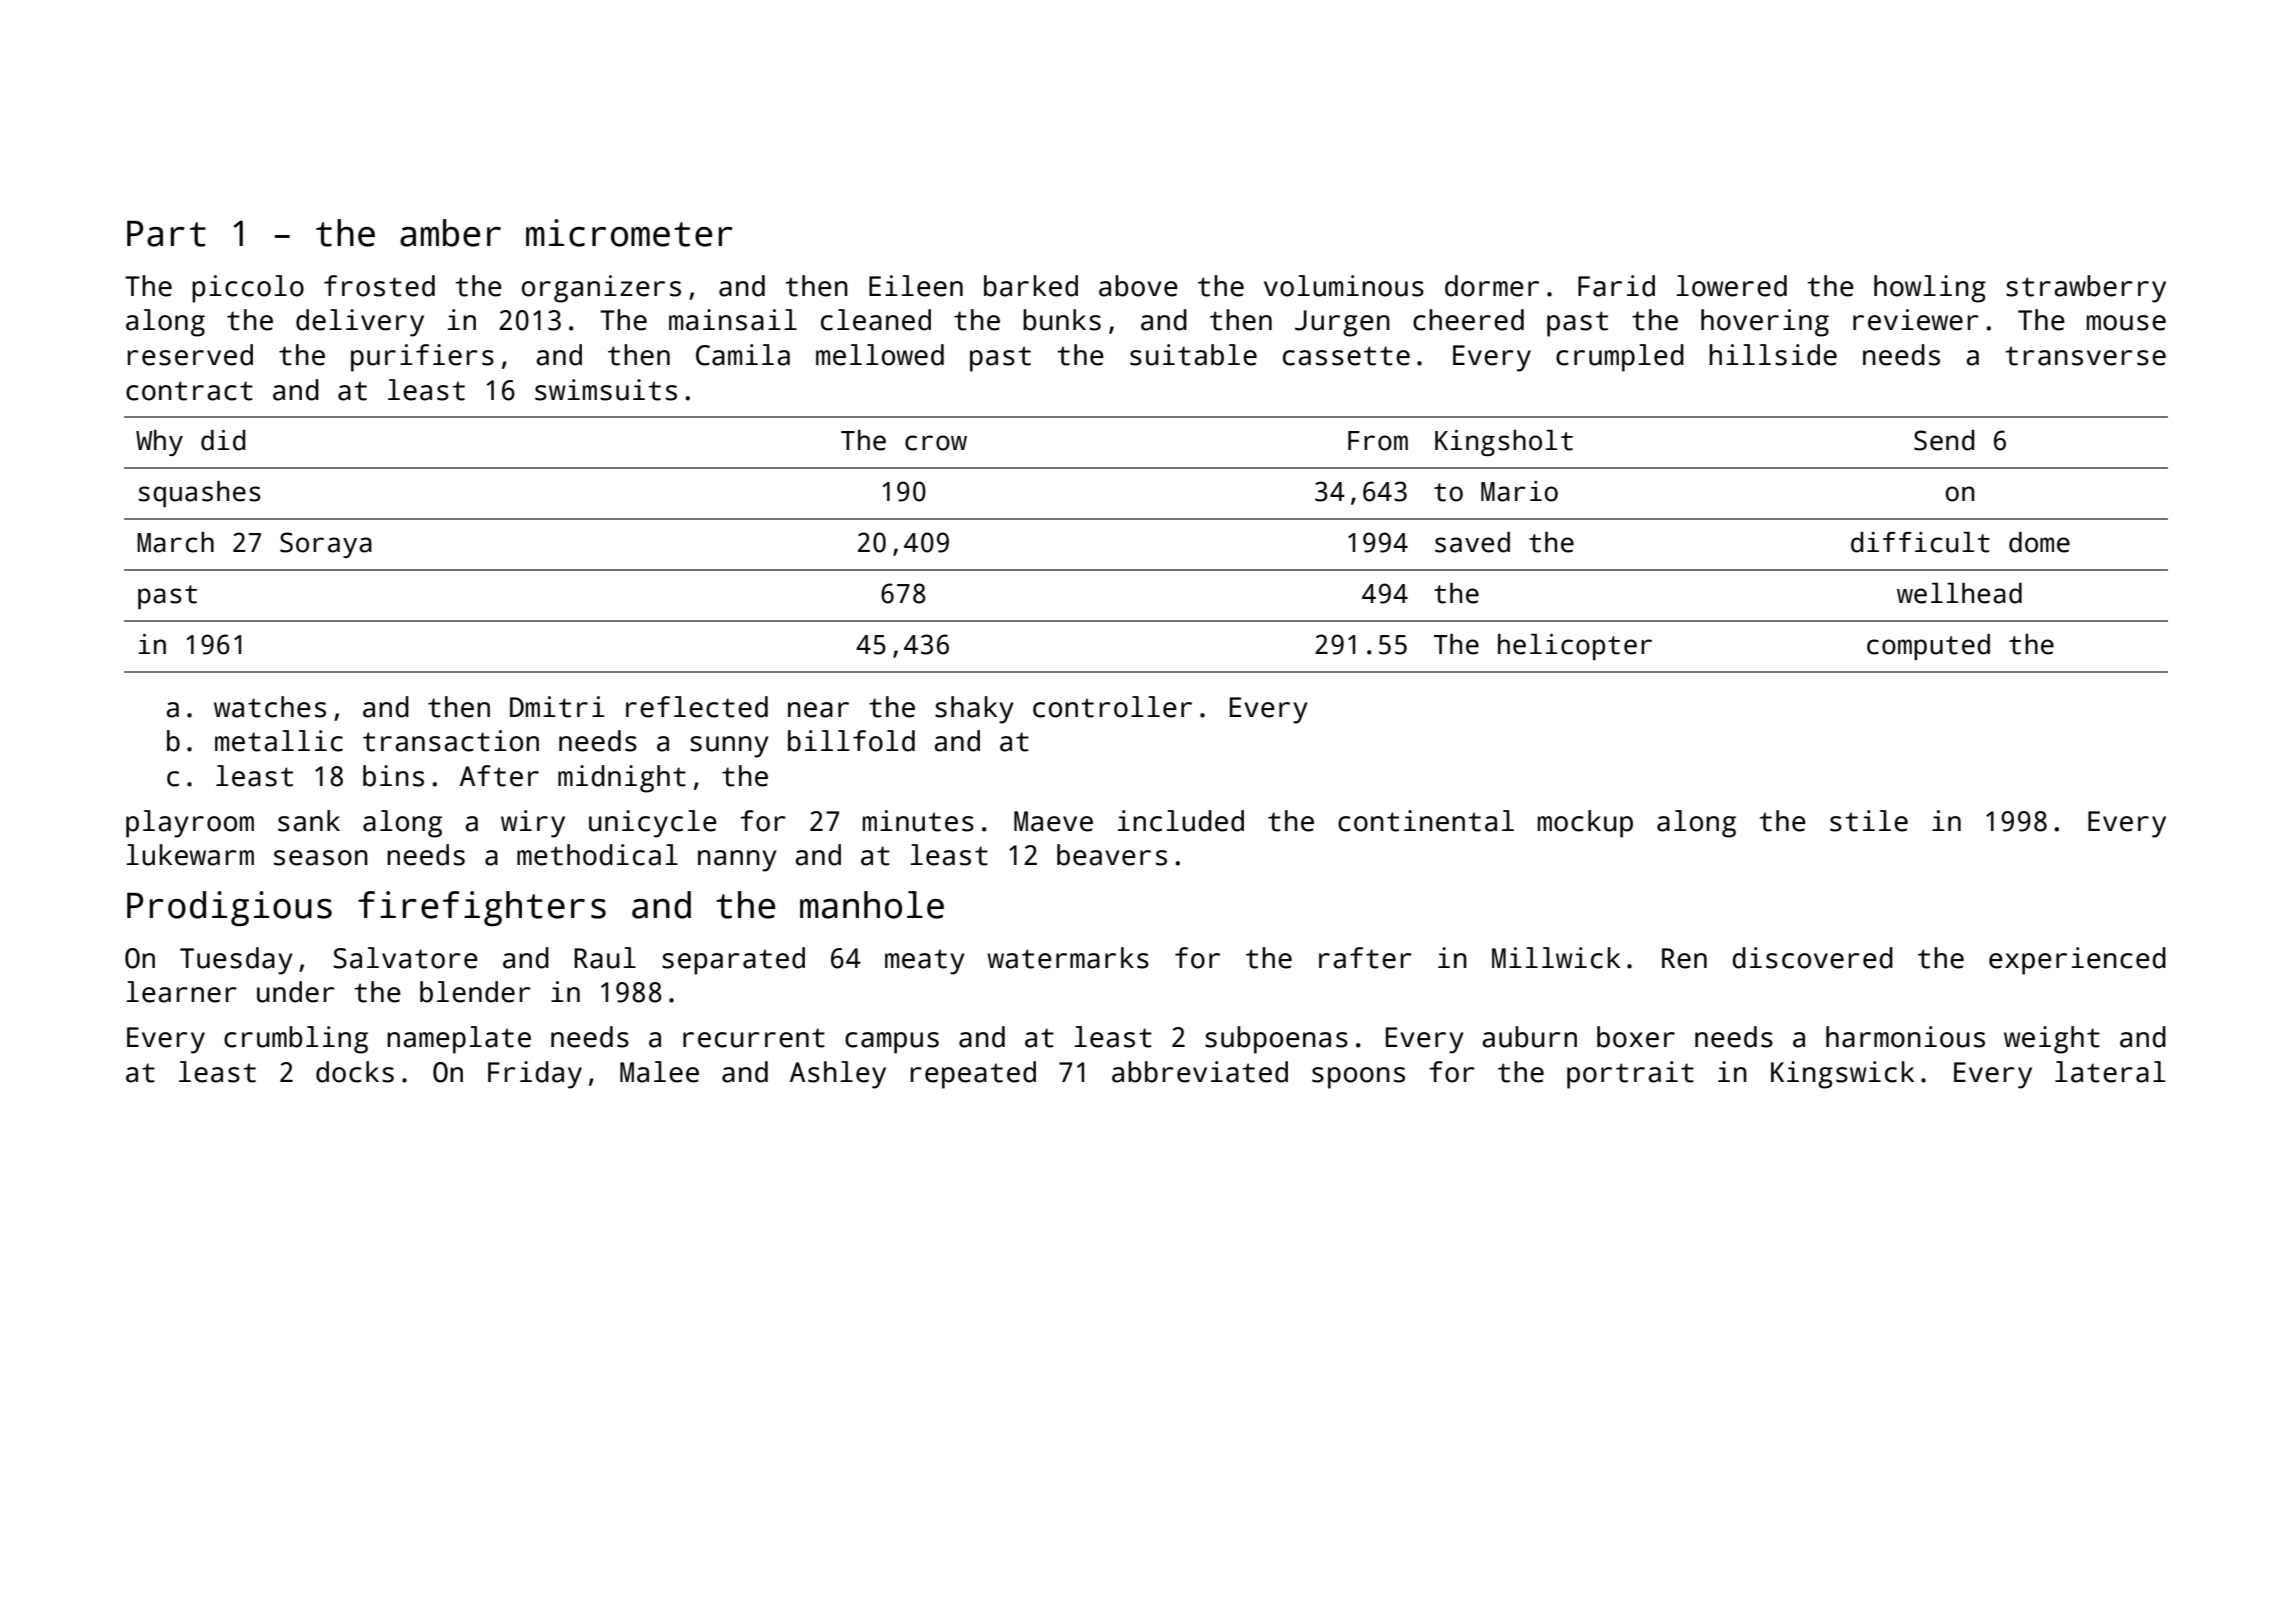  Describe the element at coordinates (1575, 647) in the screenshot. I see `helicopter` at that location.
